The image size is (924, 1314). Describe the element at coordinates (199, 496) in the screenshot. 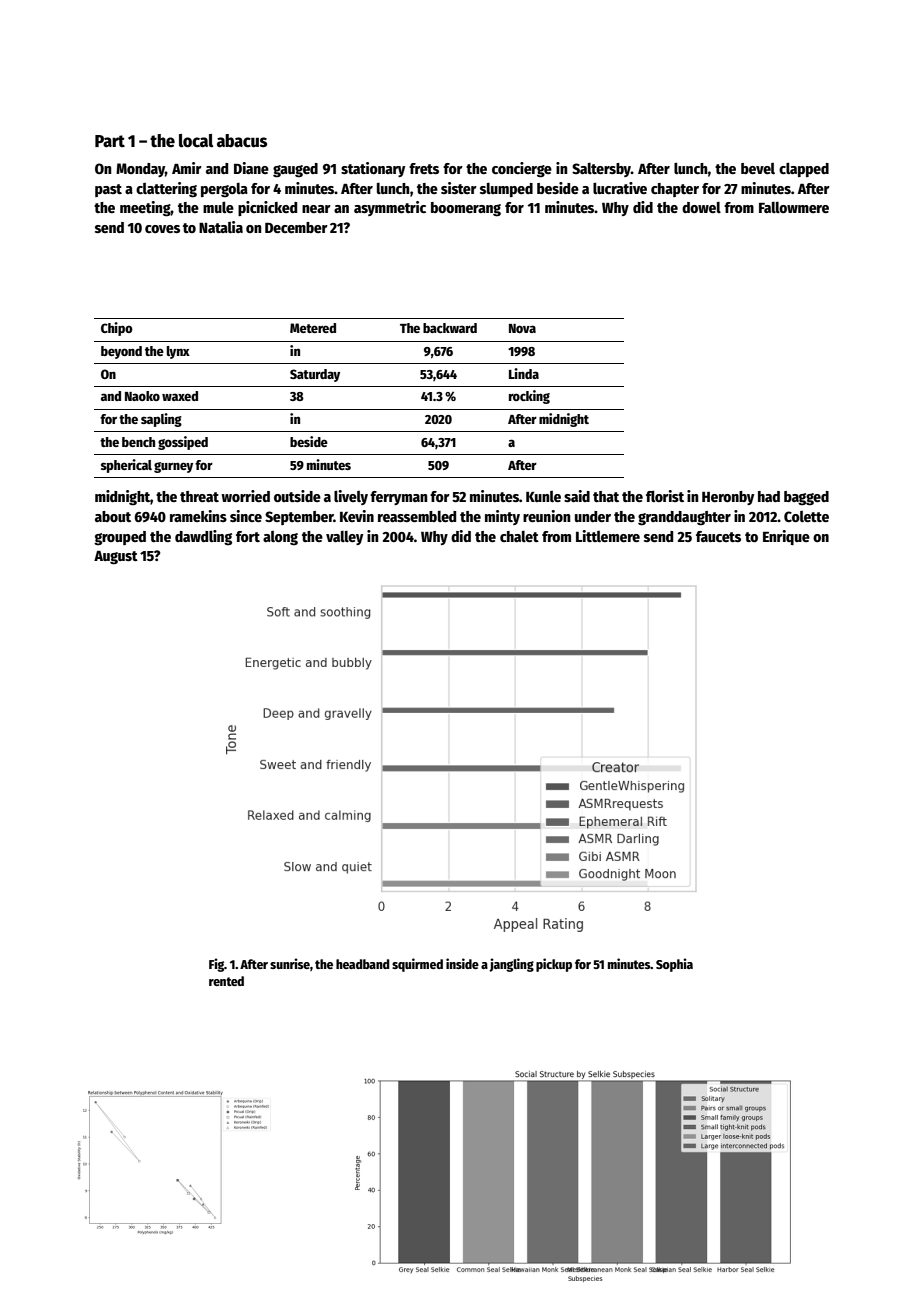

I see `threat` at that location.
